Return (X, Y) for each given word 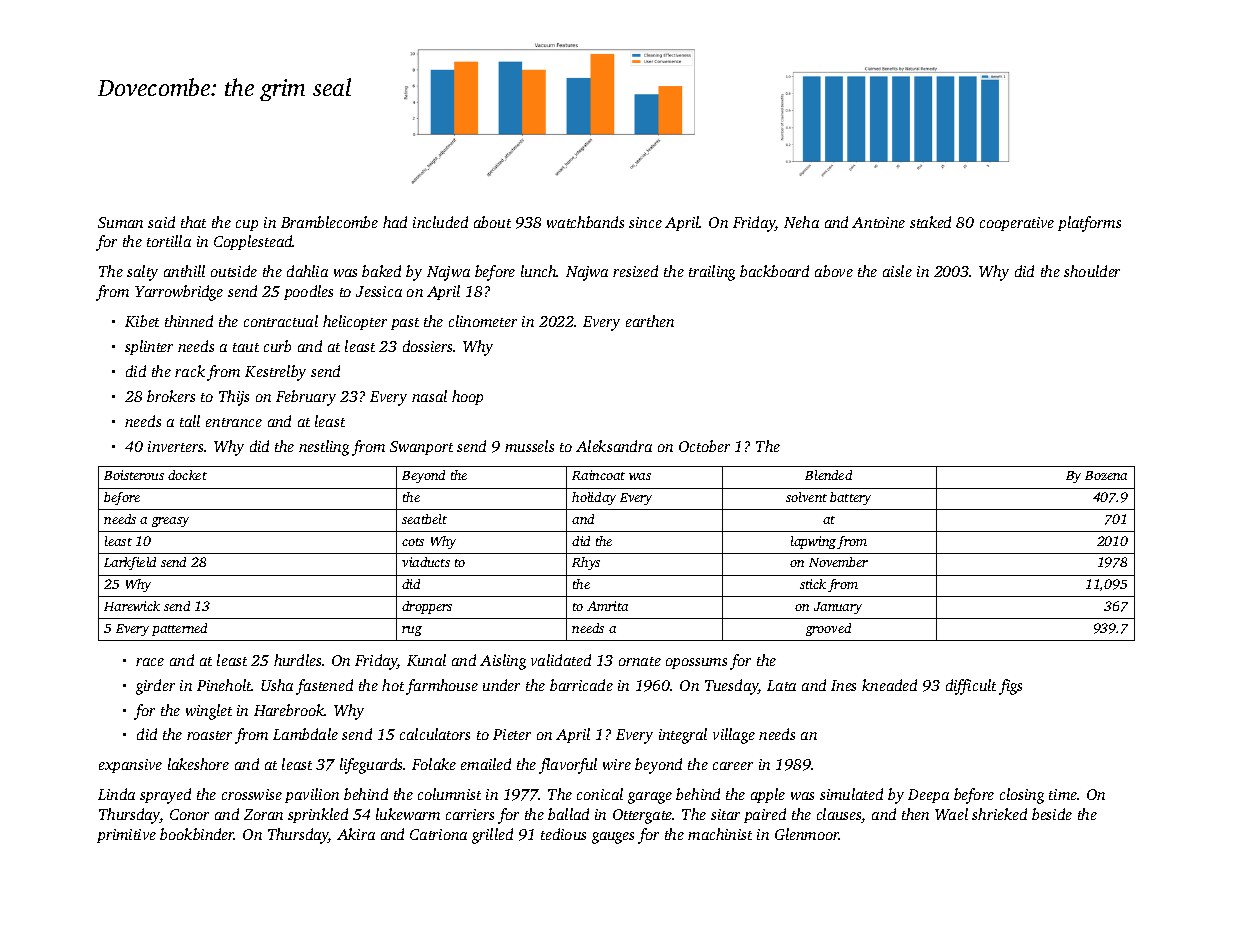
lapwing (813, 542)
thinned (189, 321)
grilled (492, 836)
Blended (828, 475)
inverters (175, 446)
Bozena (1106, 475)
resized (635, 271)
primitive (126, 836)
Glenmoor (807, 834)
